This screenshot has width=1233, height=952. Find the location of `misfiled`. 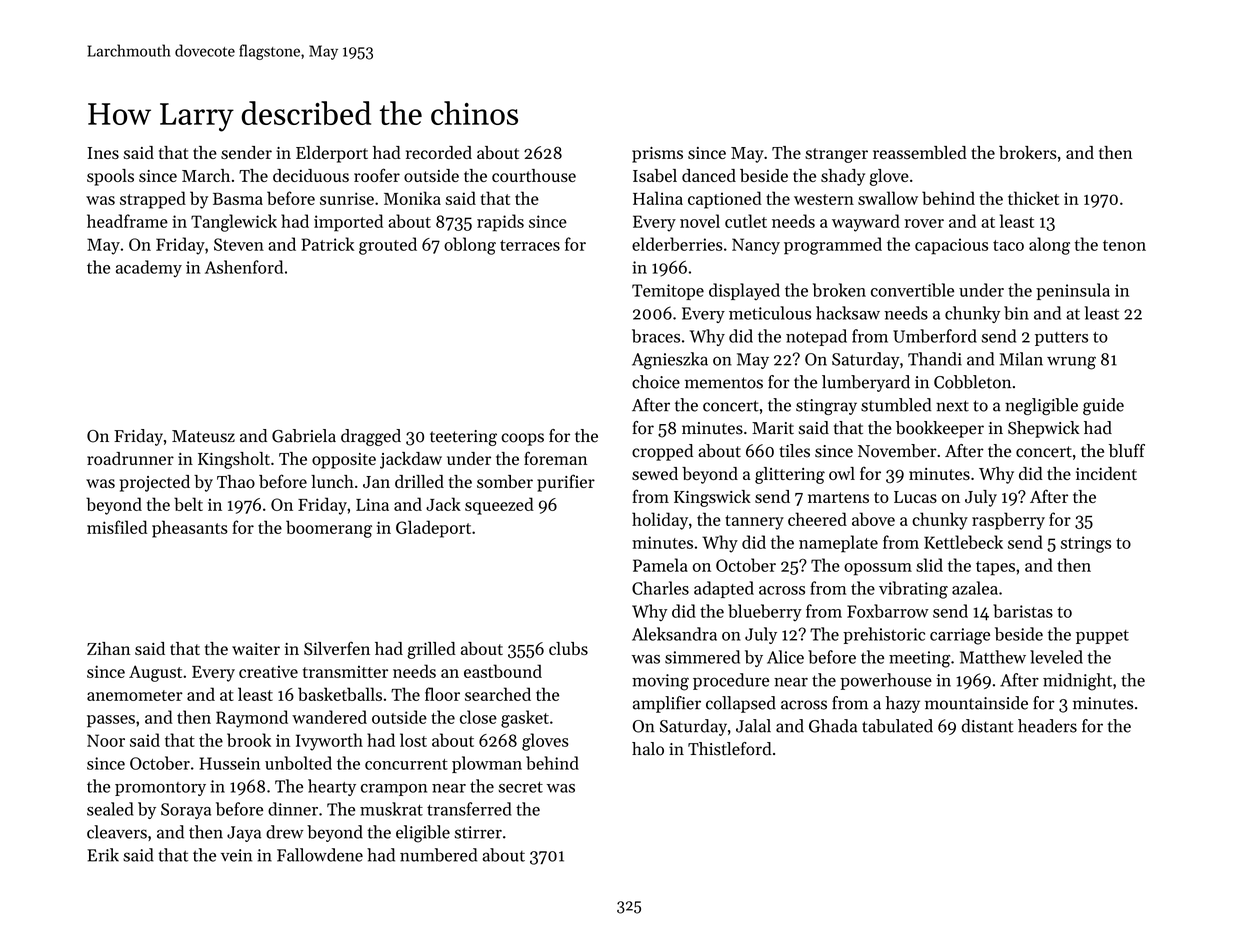

misfiled is located at coordinates (117, 527).
